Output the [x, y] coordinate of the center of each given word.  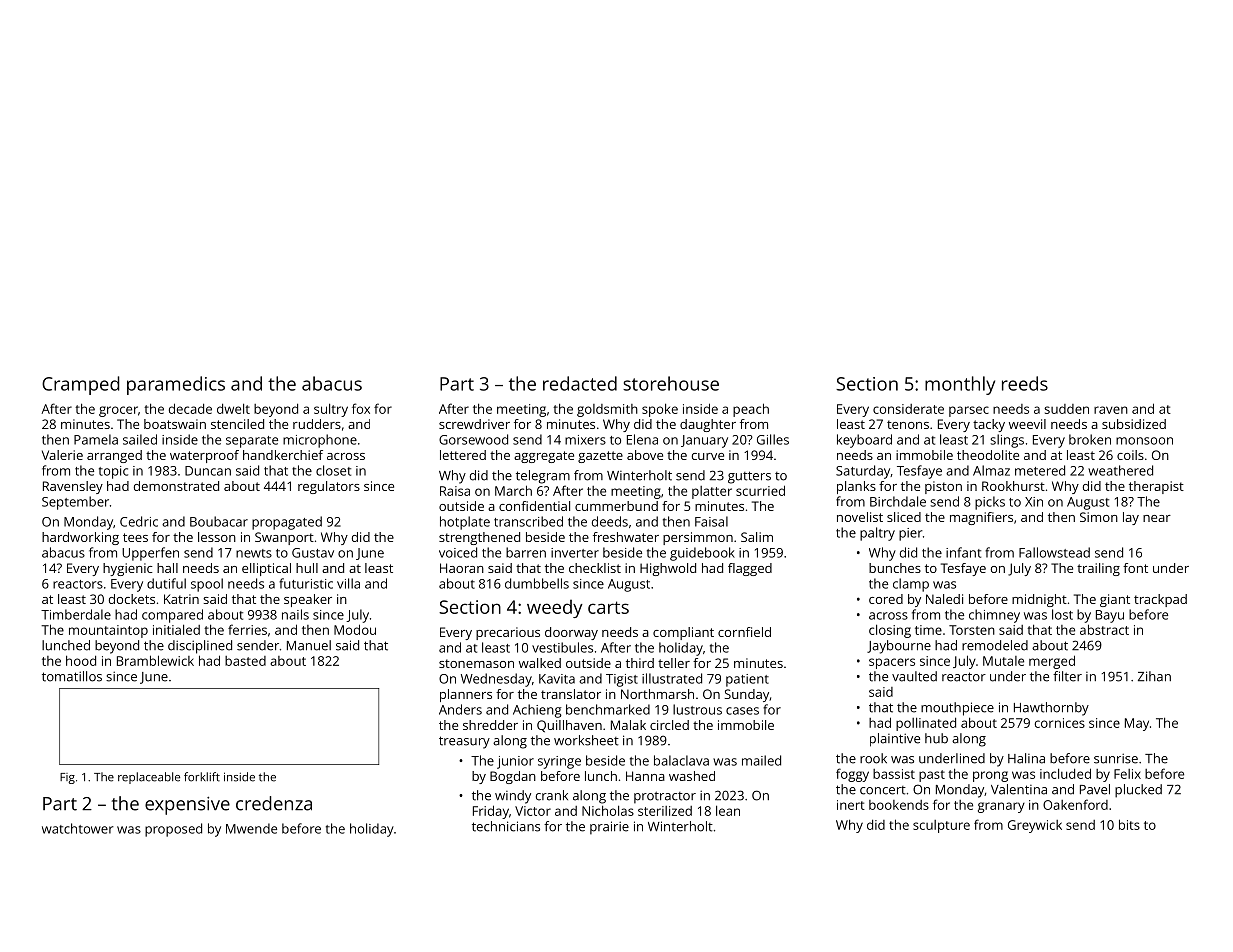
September [75, 503]
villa [348, 583]
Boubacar [219, 521]
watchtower [78, 828]
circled [669, 725]
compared [172, 616]
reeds [1025, 383]
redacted [580, 383]
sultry [331, 410]
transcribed [528, 521]
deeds [610, 521]
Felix [1127, 774]
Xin [1034, 502]
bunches [895, 568]
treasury [464, 742]
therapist [1156, 487]
